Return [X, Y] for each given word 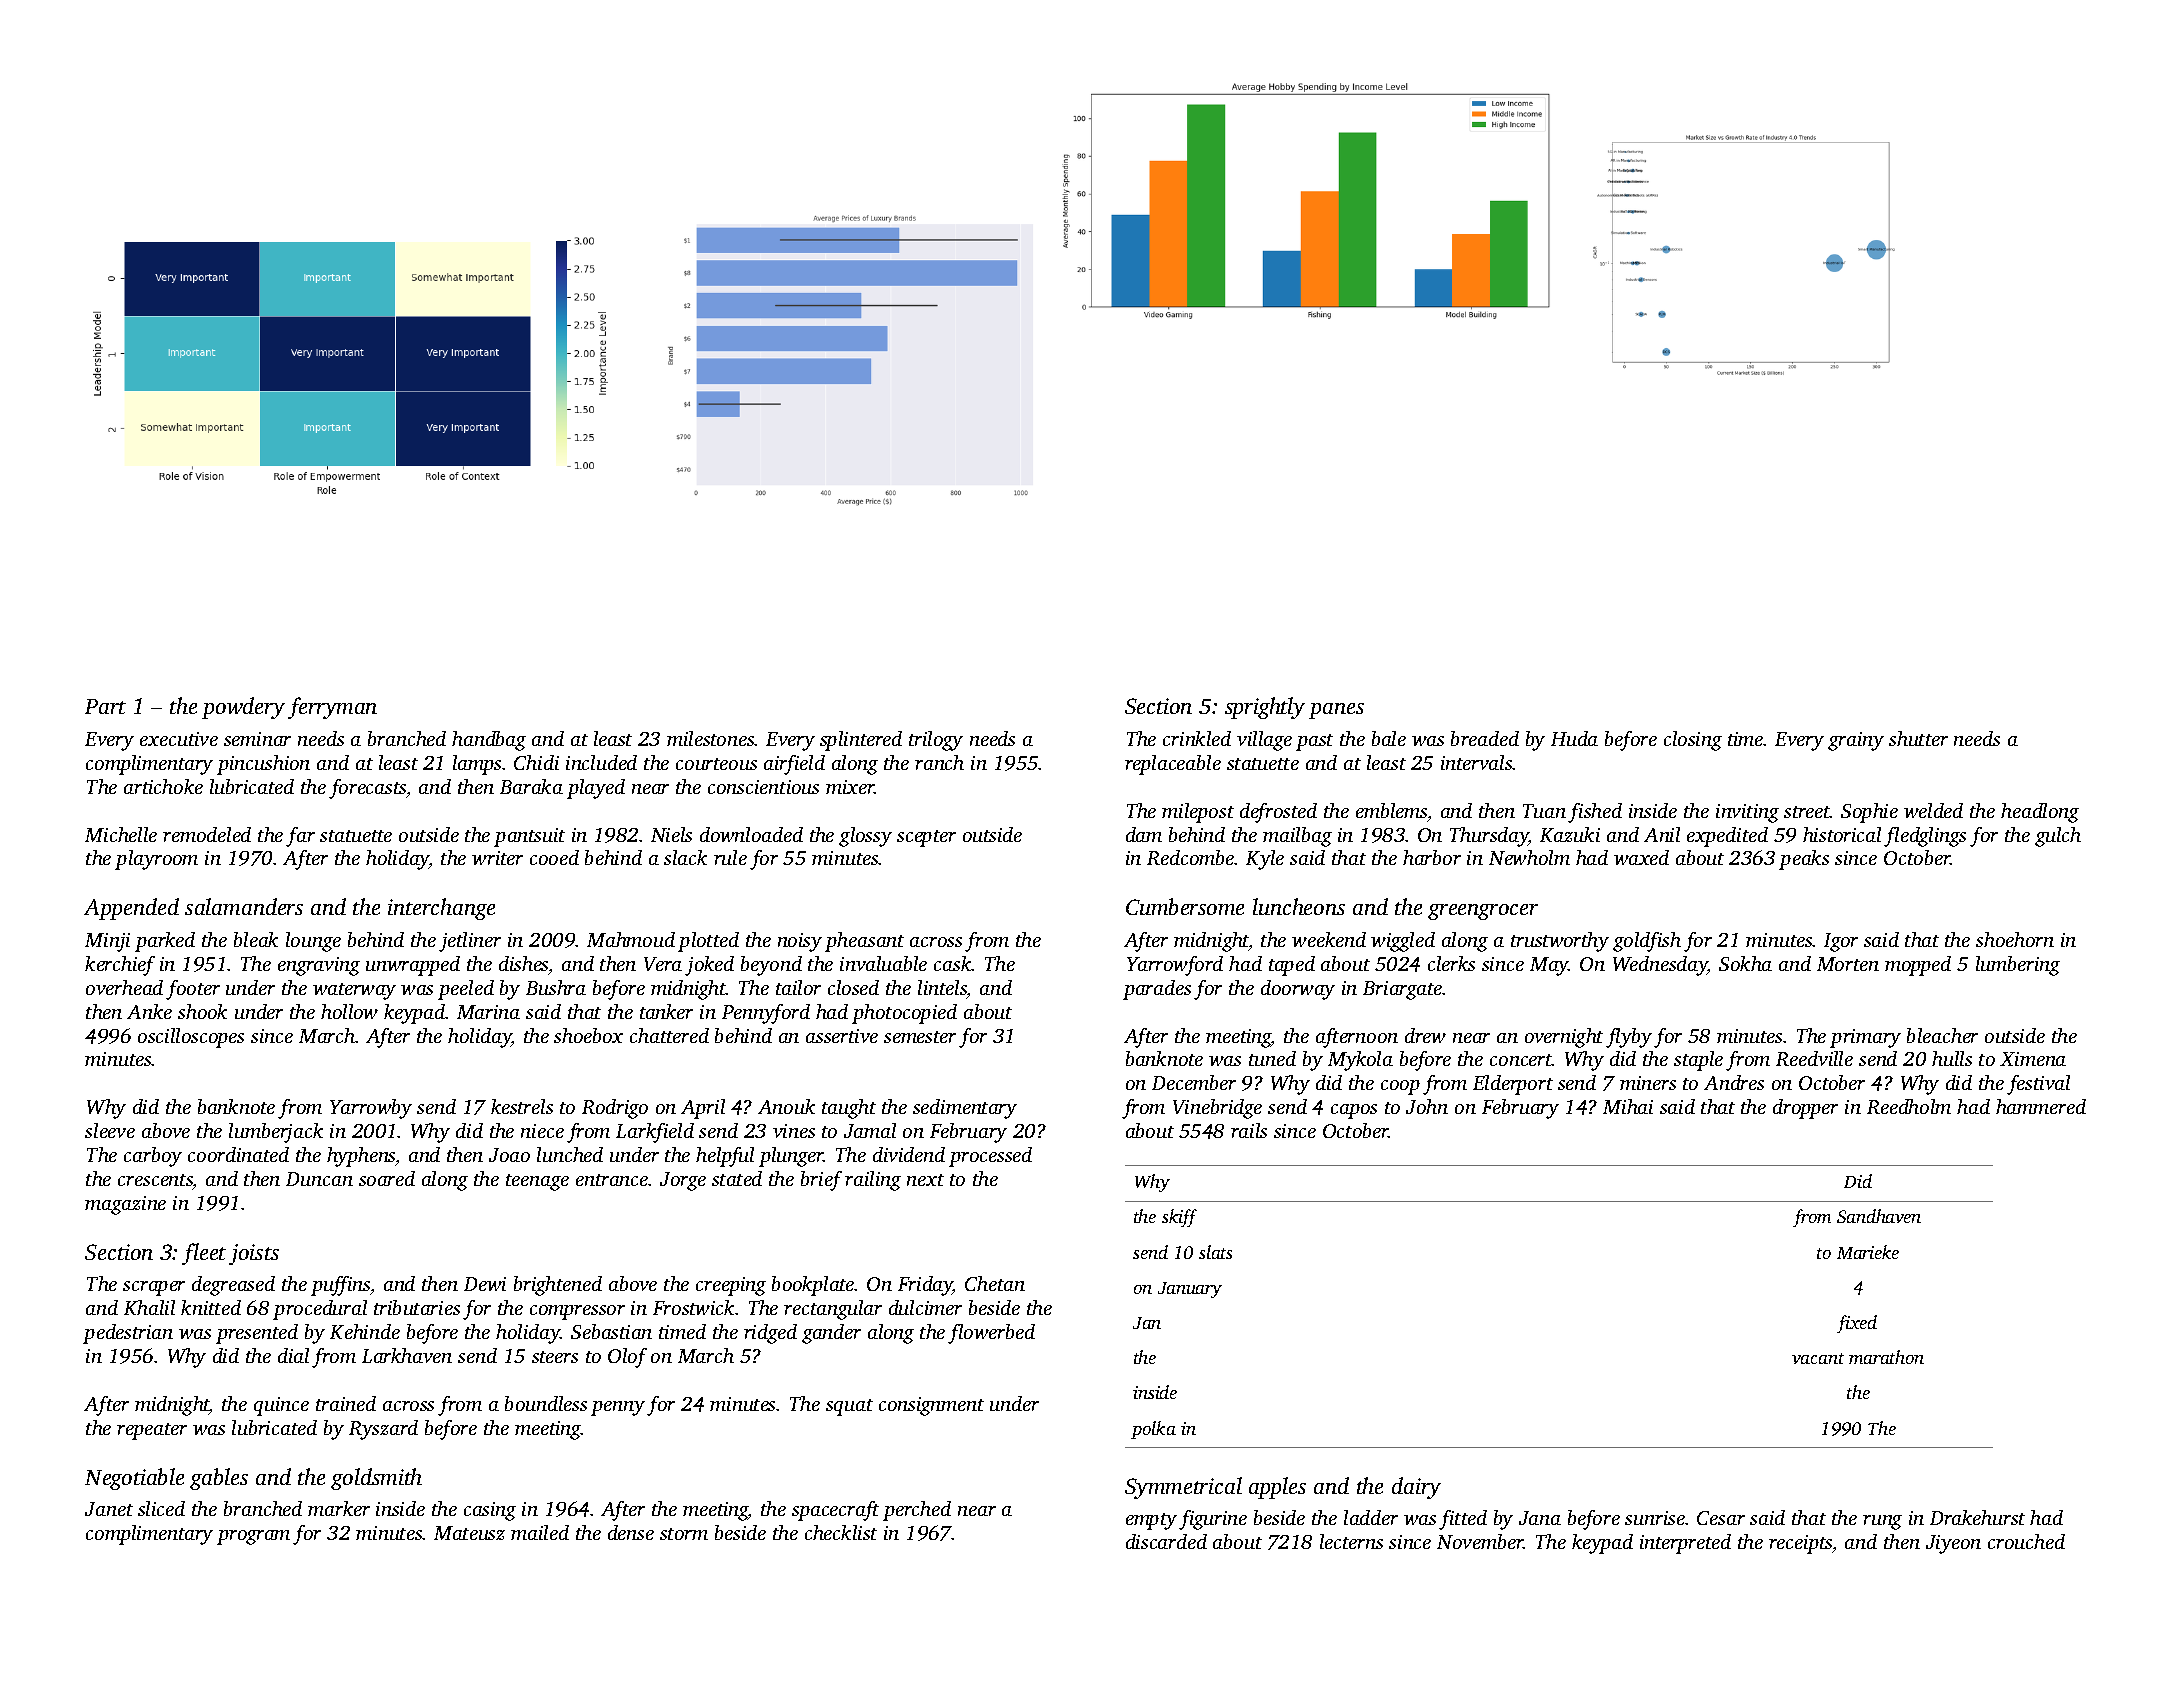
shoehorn [2015, 939]
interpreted [1685, 1544]
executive [179, 739]
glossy [865, 837]
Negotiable [134, 1479]
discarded [1166, 1541]
